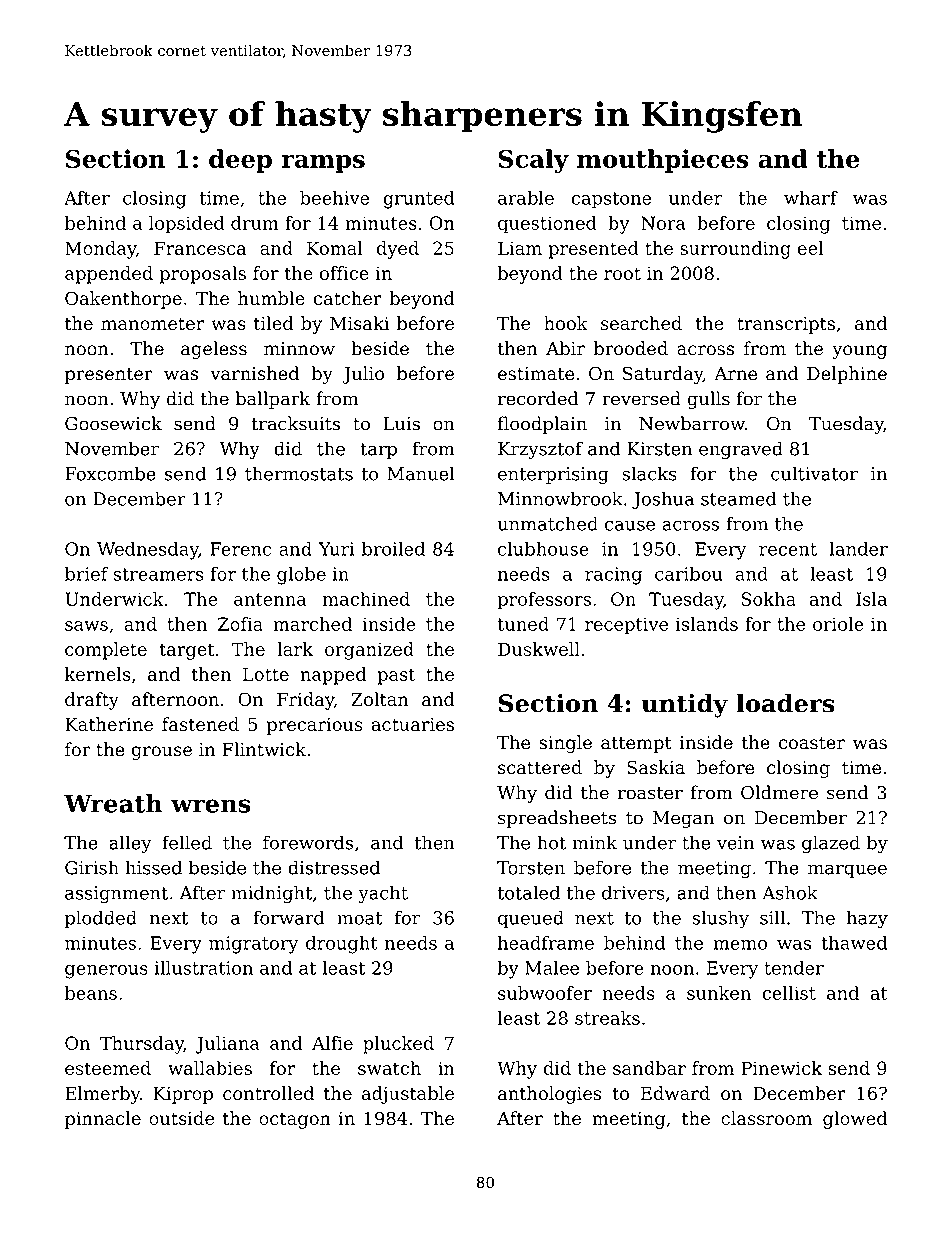 The width and height of the screenshot is (952, 1233). Describe the element at coordinates (552, 968) in the screenshot. I see `Malee` at that location.
